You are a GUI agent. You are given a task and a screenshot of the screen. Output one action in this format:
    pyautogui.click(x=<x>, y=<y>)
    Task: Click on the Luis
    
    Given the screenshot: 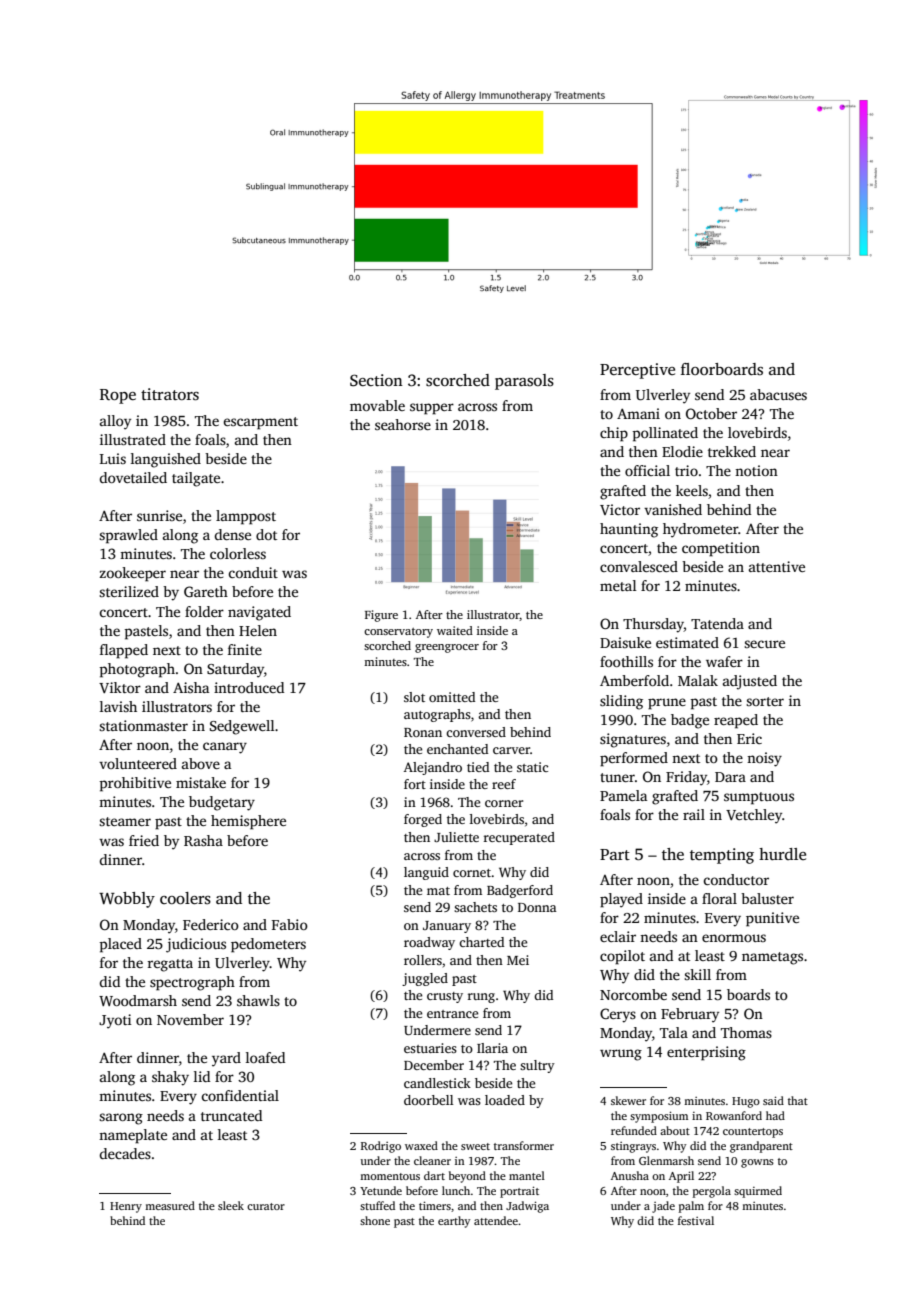 What is the action you would take?
    pyautogui.click(x=113, y=458)
